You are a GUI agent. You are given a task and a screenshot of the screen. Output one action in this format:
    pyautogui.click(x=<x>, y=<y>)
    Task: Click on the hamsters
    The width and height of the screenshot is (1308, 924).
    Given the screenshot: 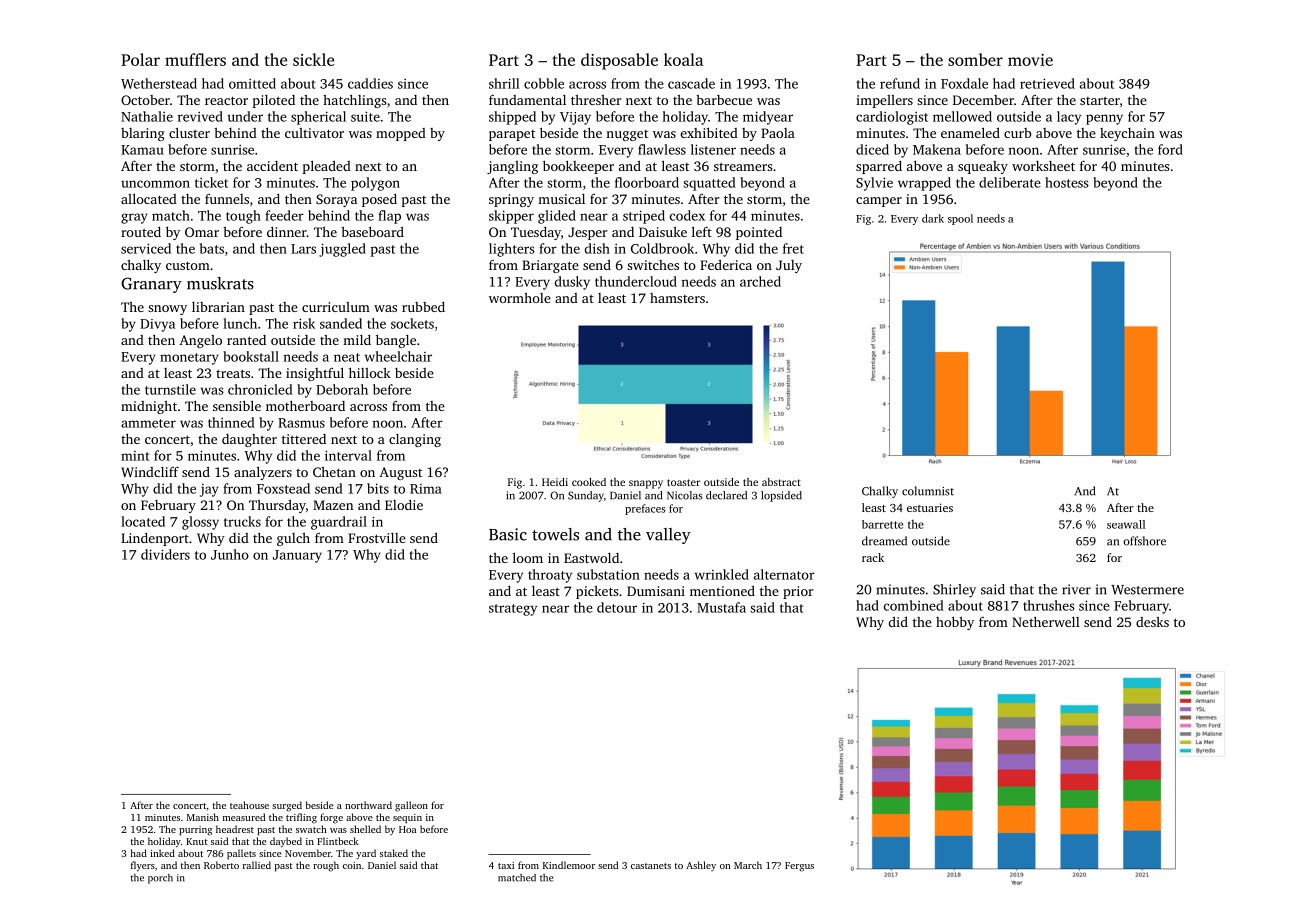 What is the action you would take?
    pyautogui.click(x=677, y=298)
